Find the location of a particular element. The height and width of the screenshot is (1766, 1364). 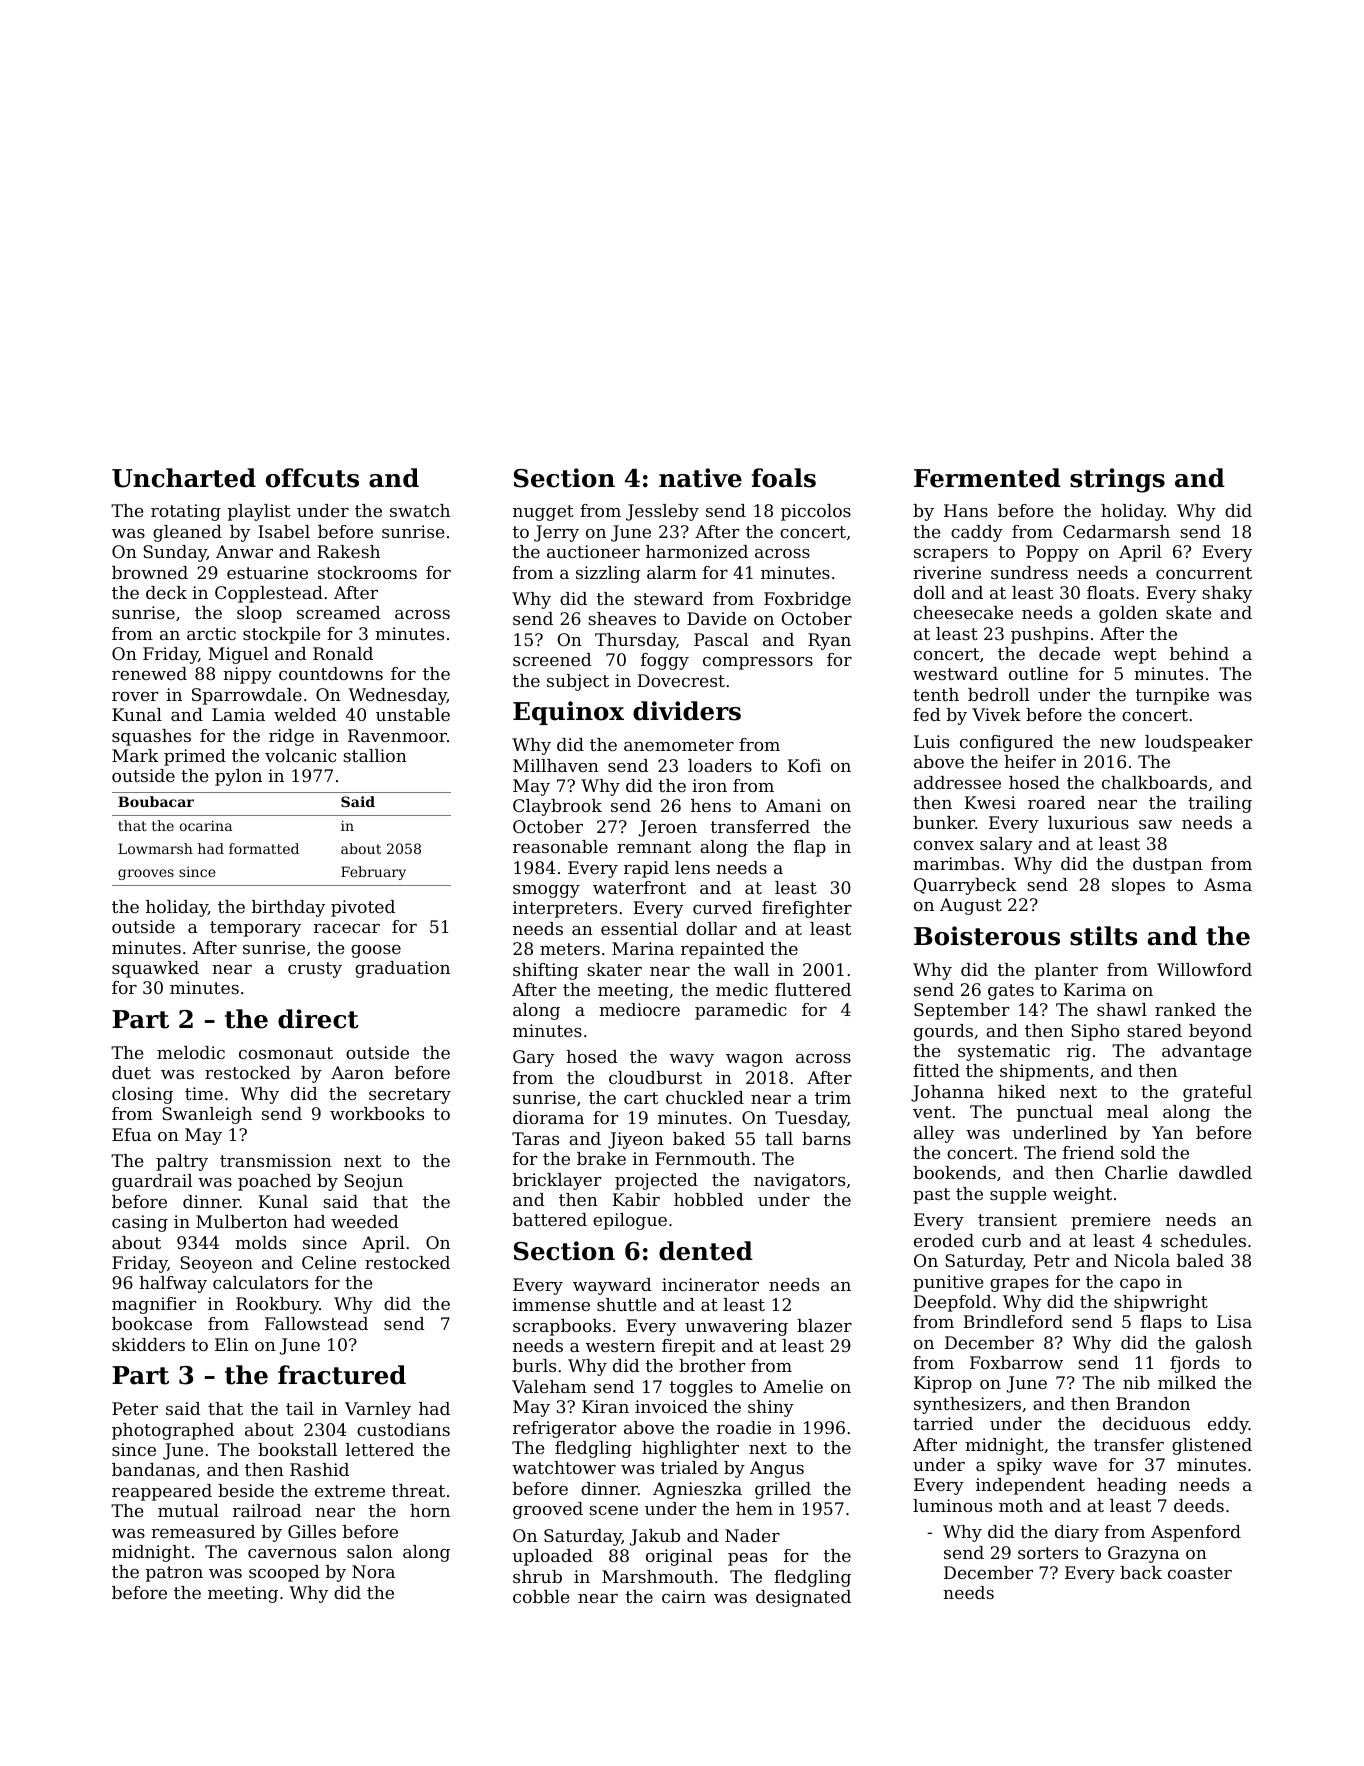

strings is located at coordinates (1117, 480).
